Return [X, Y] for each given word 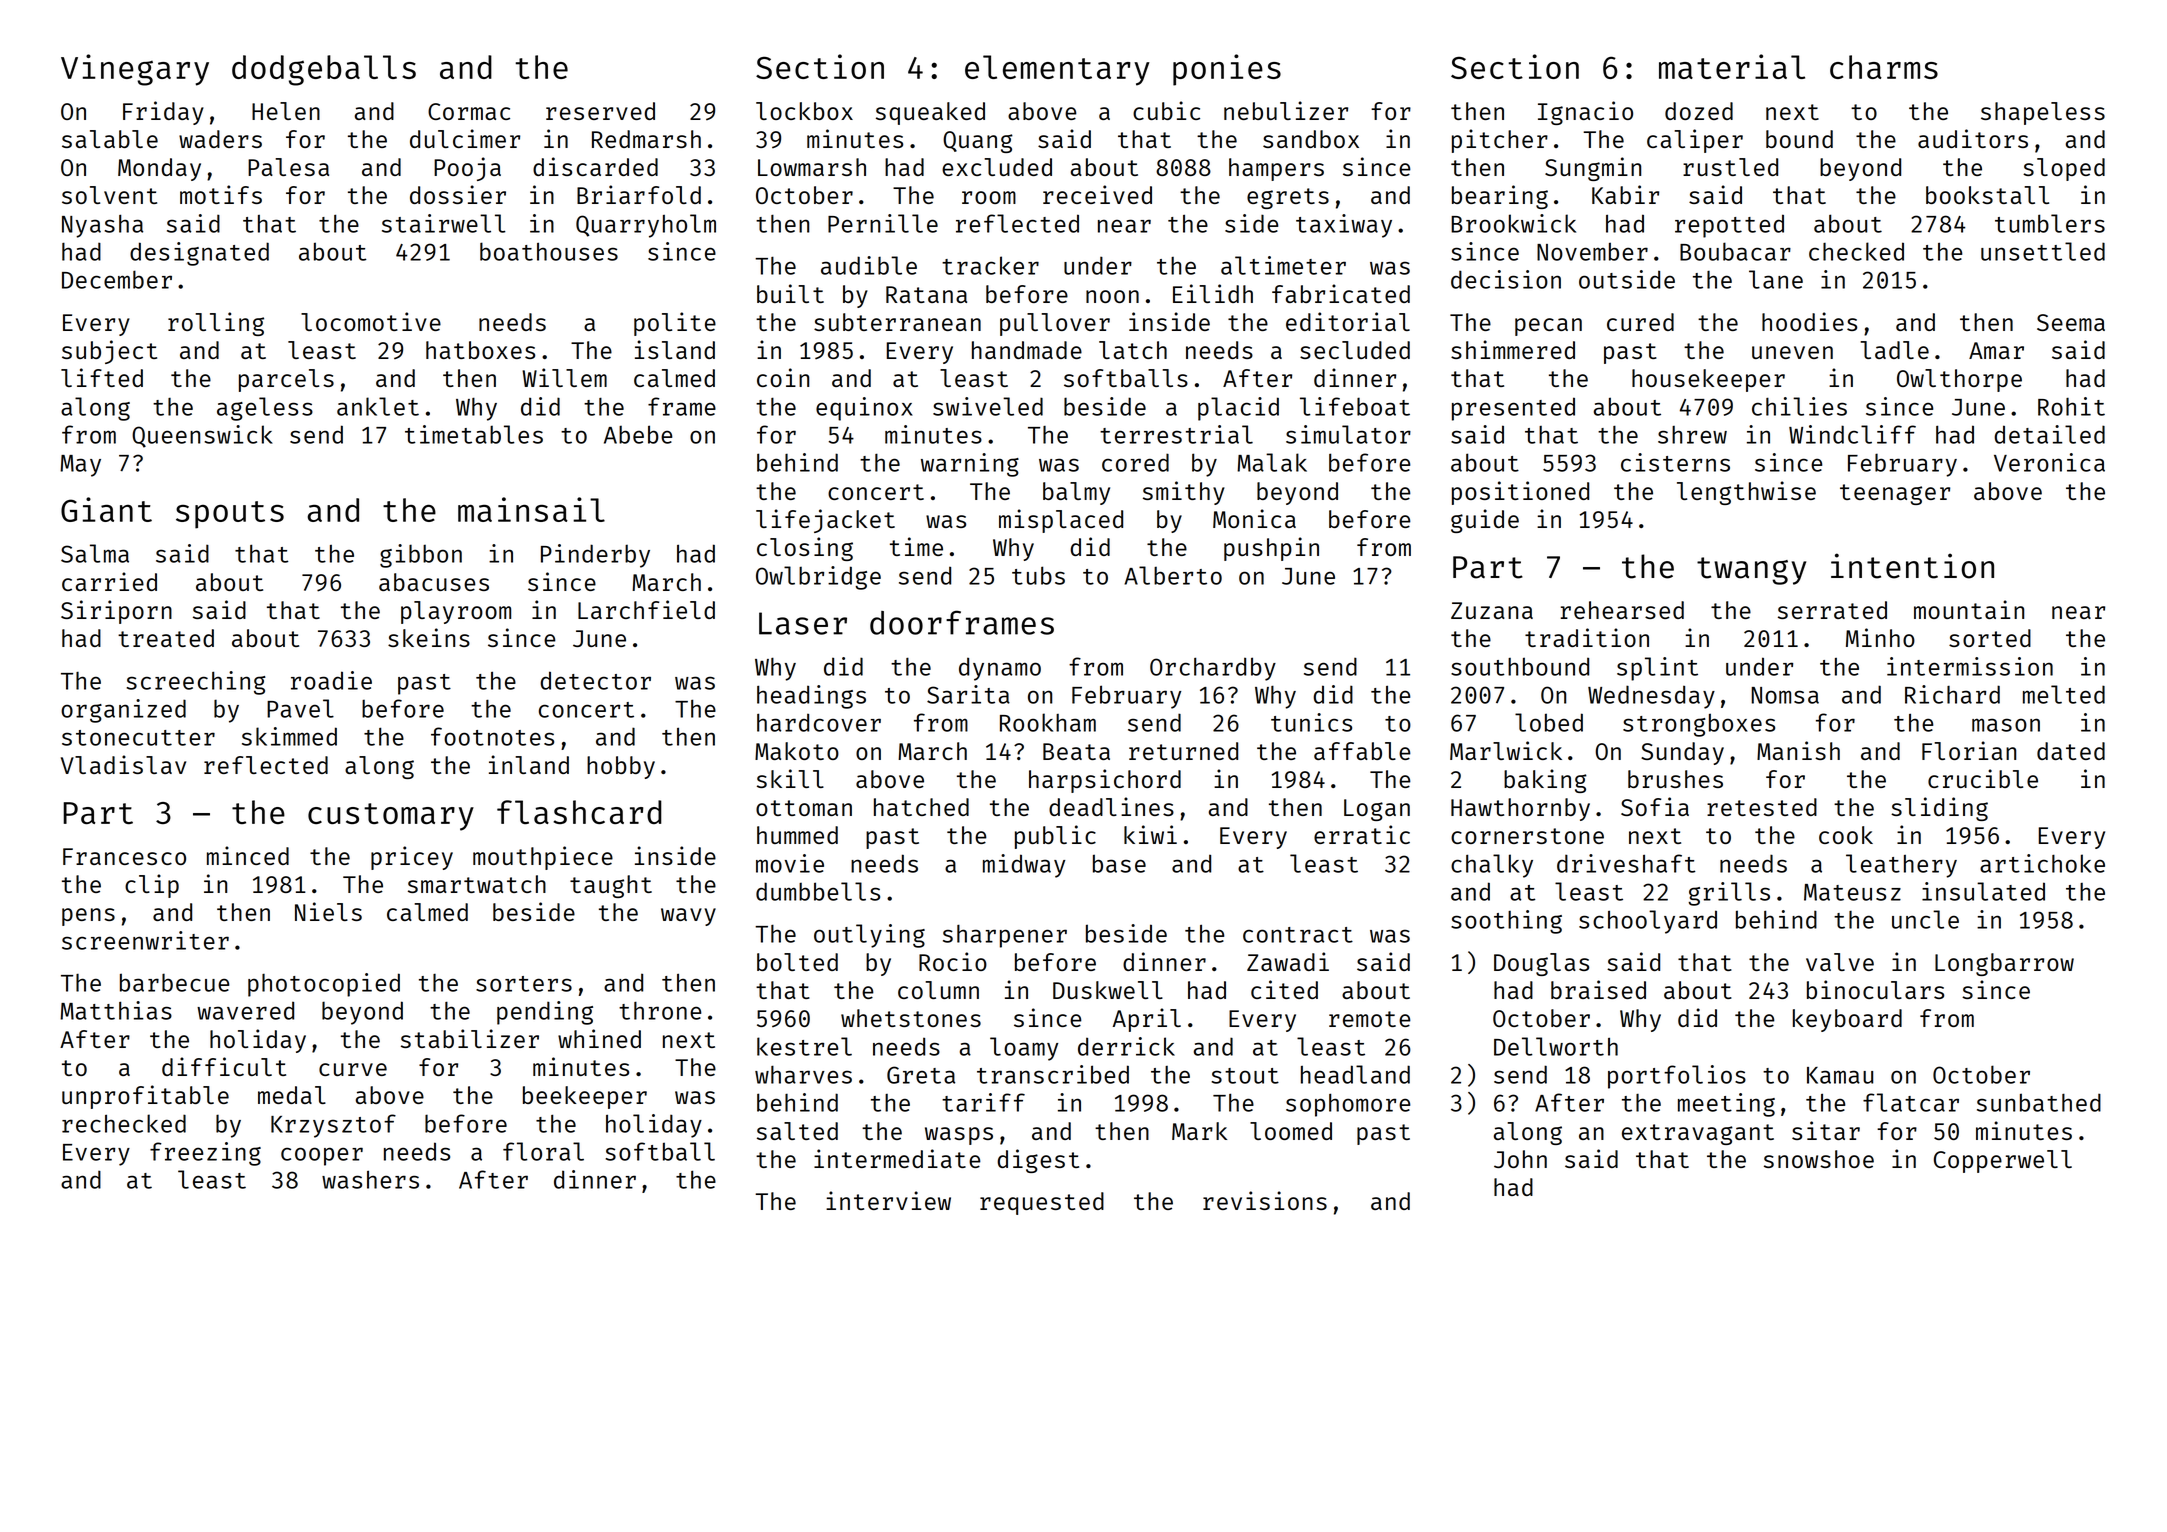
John [1520, 1159]
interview [888, 1200]
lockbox [804, 111]
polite [675, 324]
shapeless [2043, 113]
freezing [205, 1154]
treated [166, 638]
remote [1370, 1019]
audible [869, 265]
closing [805, 549]
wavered [245, 1010]
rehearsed [1622, 610]
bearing [1500, 197]
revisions [1265, 1200]
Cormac [469, 111]
